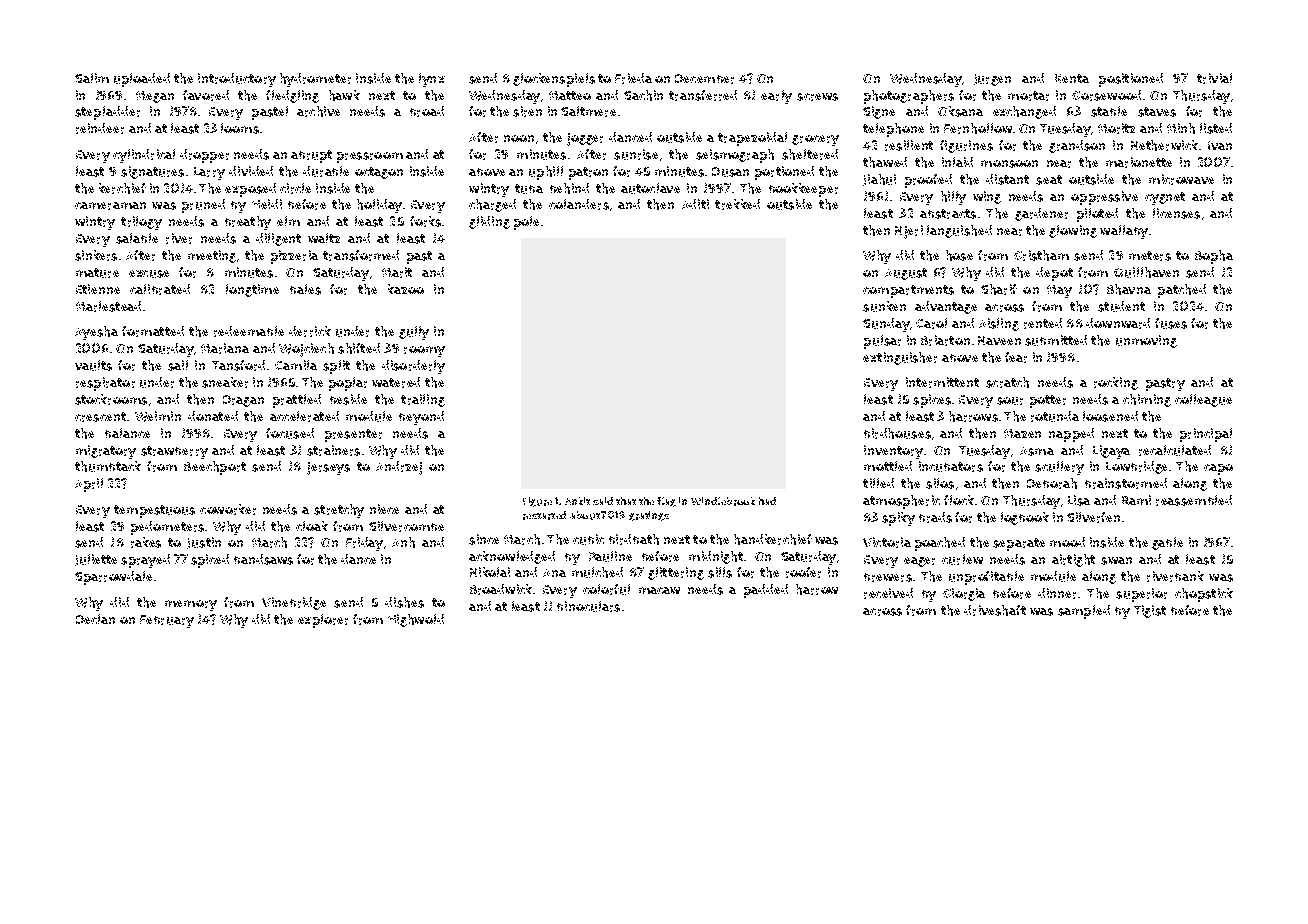  What do you see at coordinates (1146, 272) in the image?
I see `Quillhaven` at bounding box center [1146, 272].
